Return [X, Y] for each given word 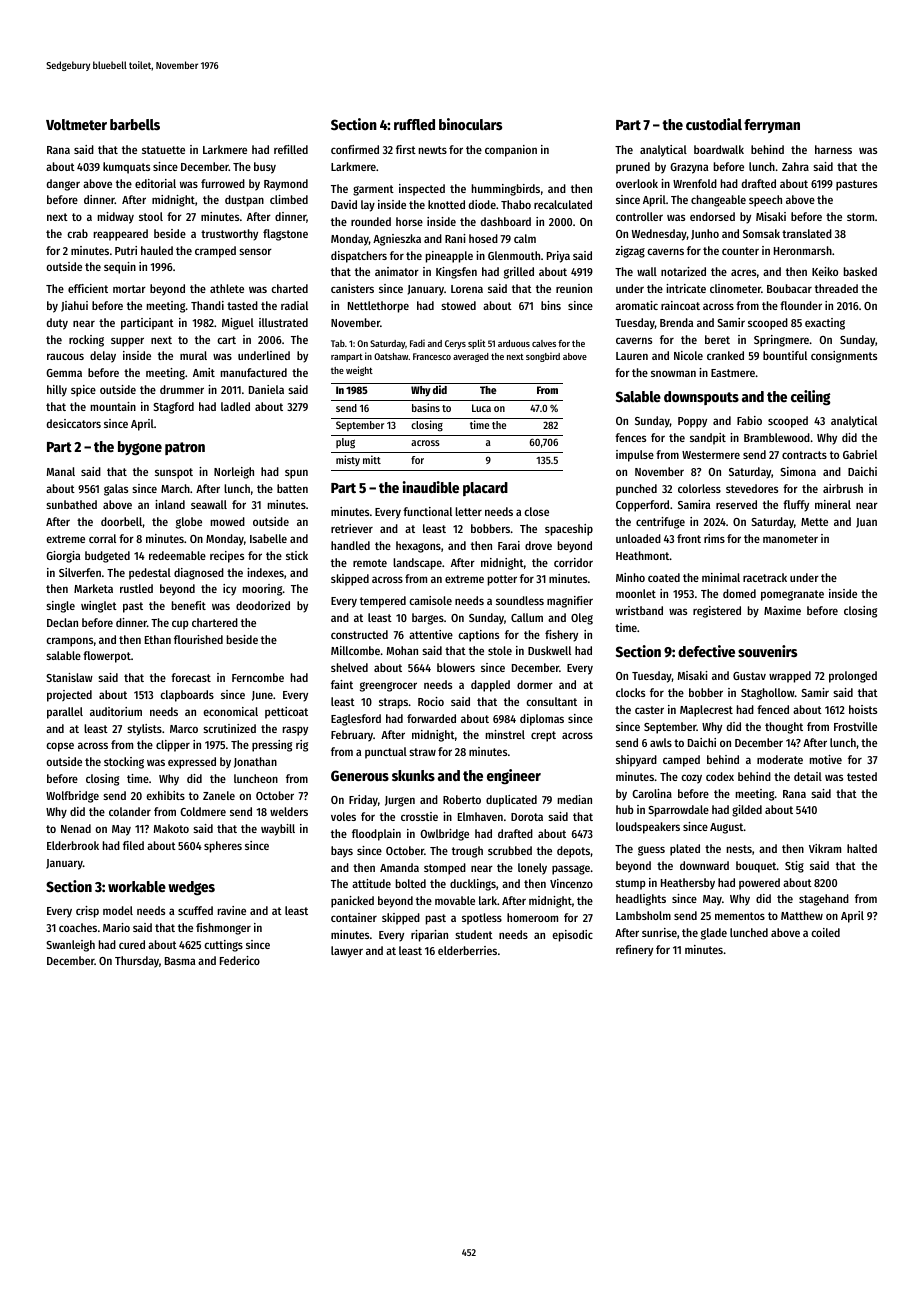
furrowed [223, 183]
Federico [240, 960]
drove [538, 545]
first [406, 149]
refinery [634, 951]
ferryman [772, 126]
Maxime [782, 610]
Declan [62, 622]
